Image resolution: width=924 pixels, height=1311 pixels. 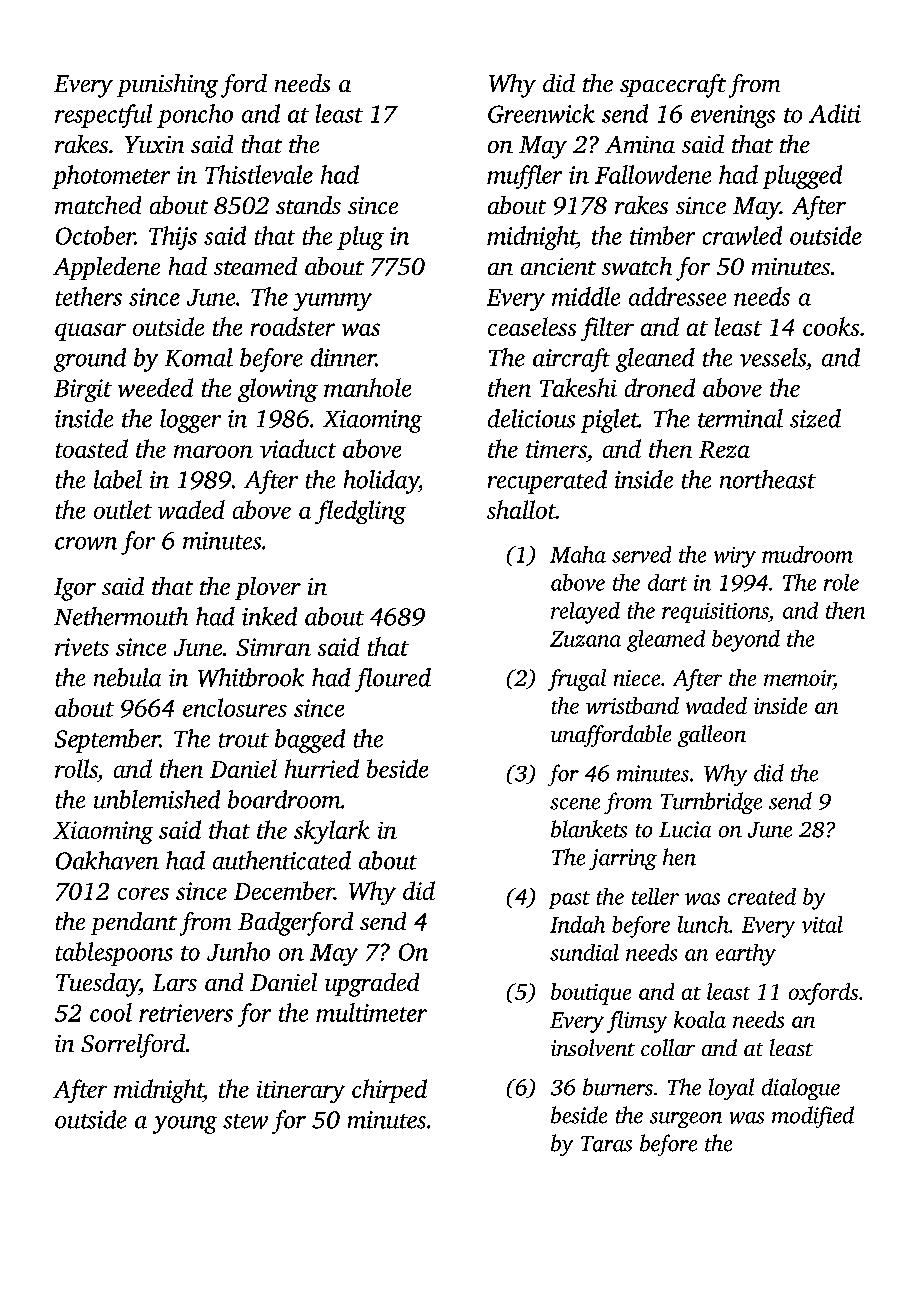 What do you see at coordinates (524, 177) in the document?
I see `muffler` at bounding box center [524, 177].
